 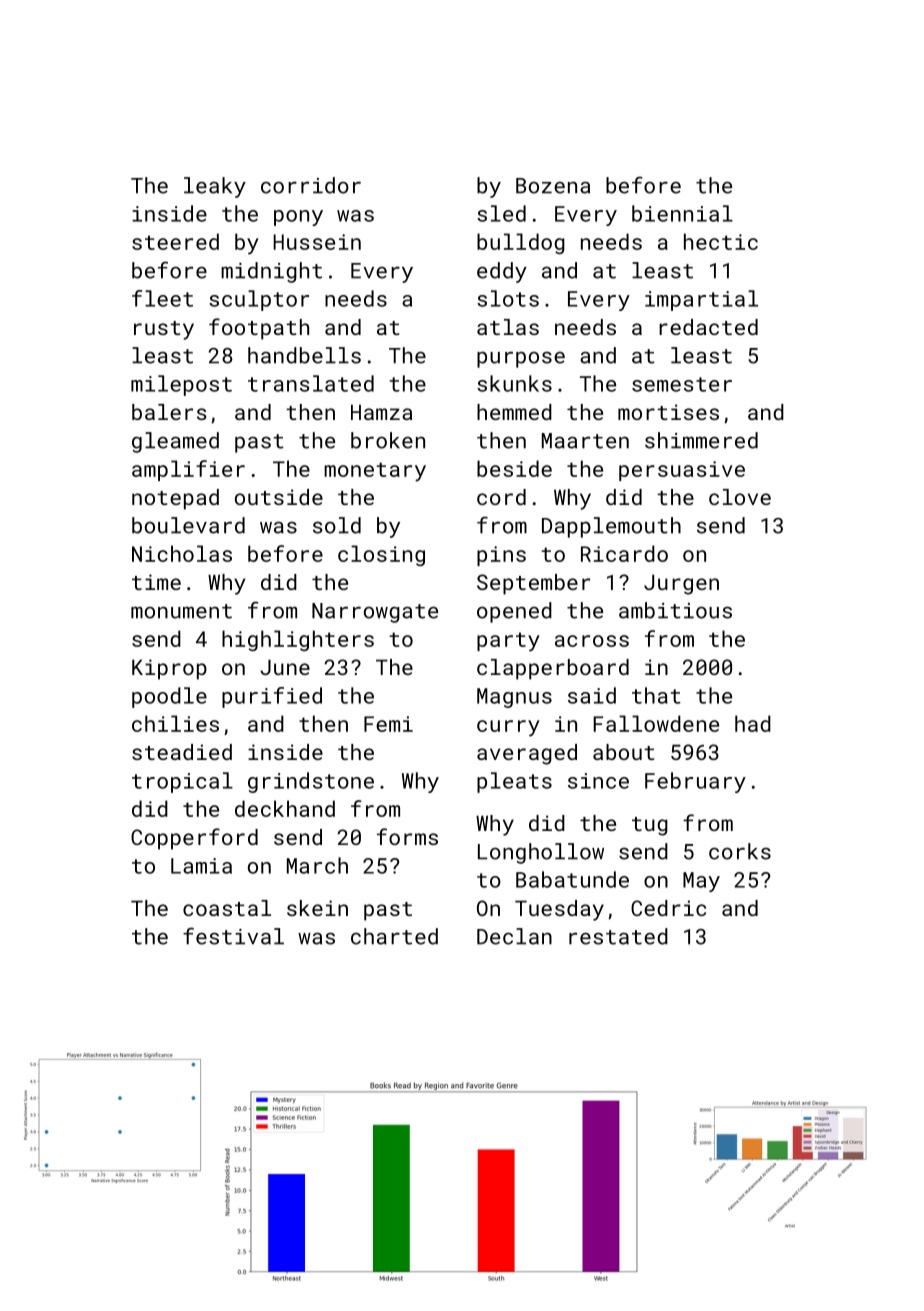 I want to click on hectic, so click(x=721, y=241).
